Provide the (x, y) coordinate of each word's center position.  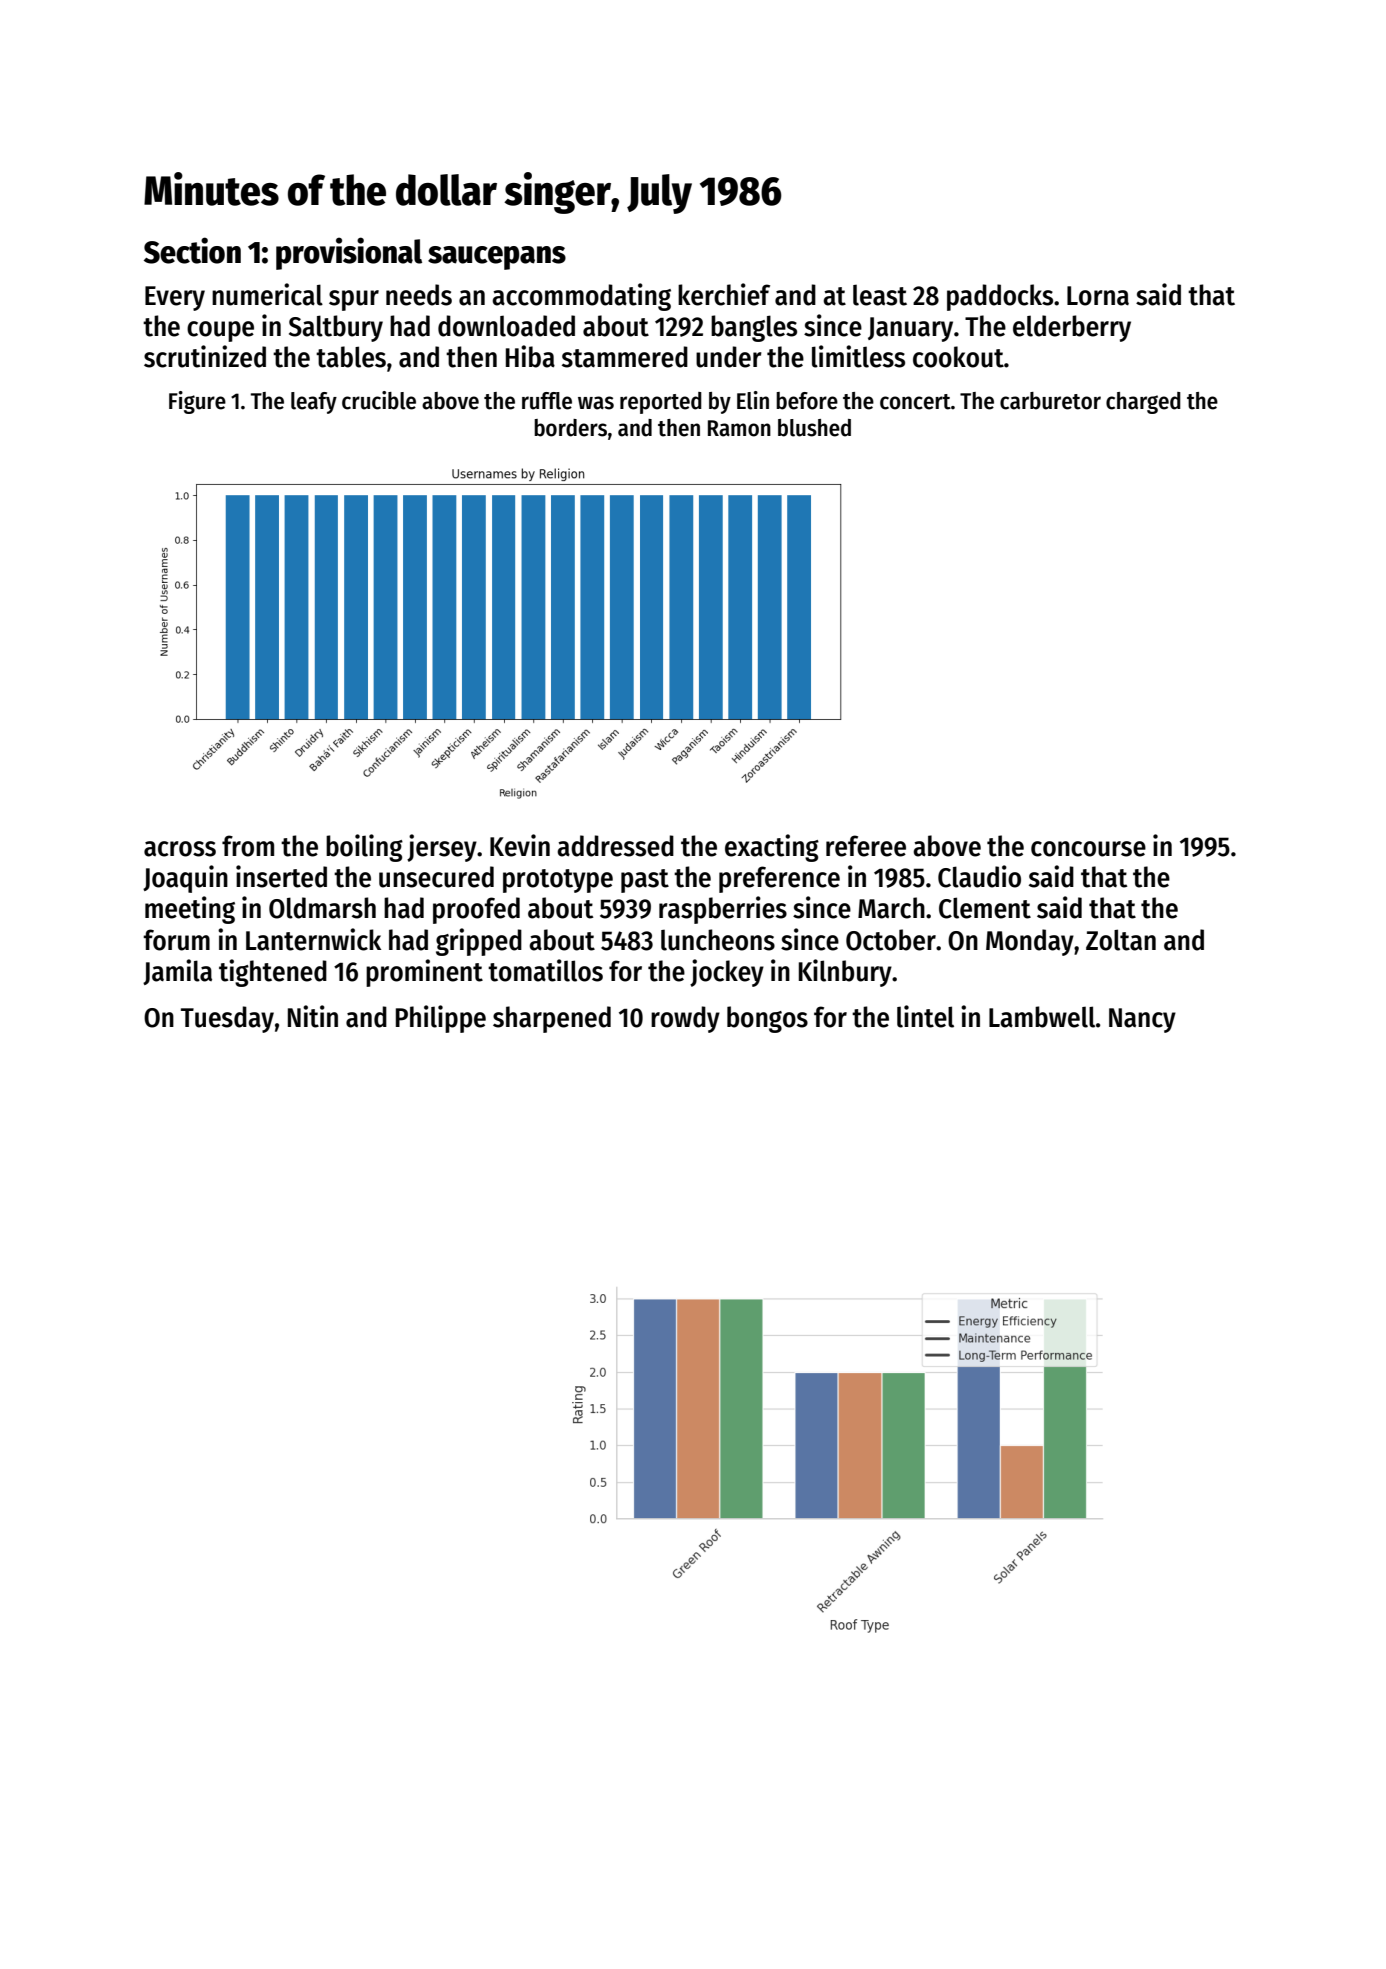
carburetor (1050, 401)
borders (570, 428)
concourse (1088, 849)
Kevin (520, 845)
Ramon (739, 428)
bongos (767, 1019)
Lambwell (1042, 1017)
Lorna (1098, 296)
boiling (364, 848)
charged (1143, 403)
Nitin (313, 1016)
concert (915, 402)
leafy (314, 403)
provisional (349, 253)
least (880, 295)
